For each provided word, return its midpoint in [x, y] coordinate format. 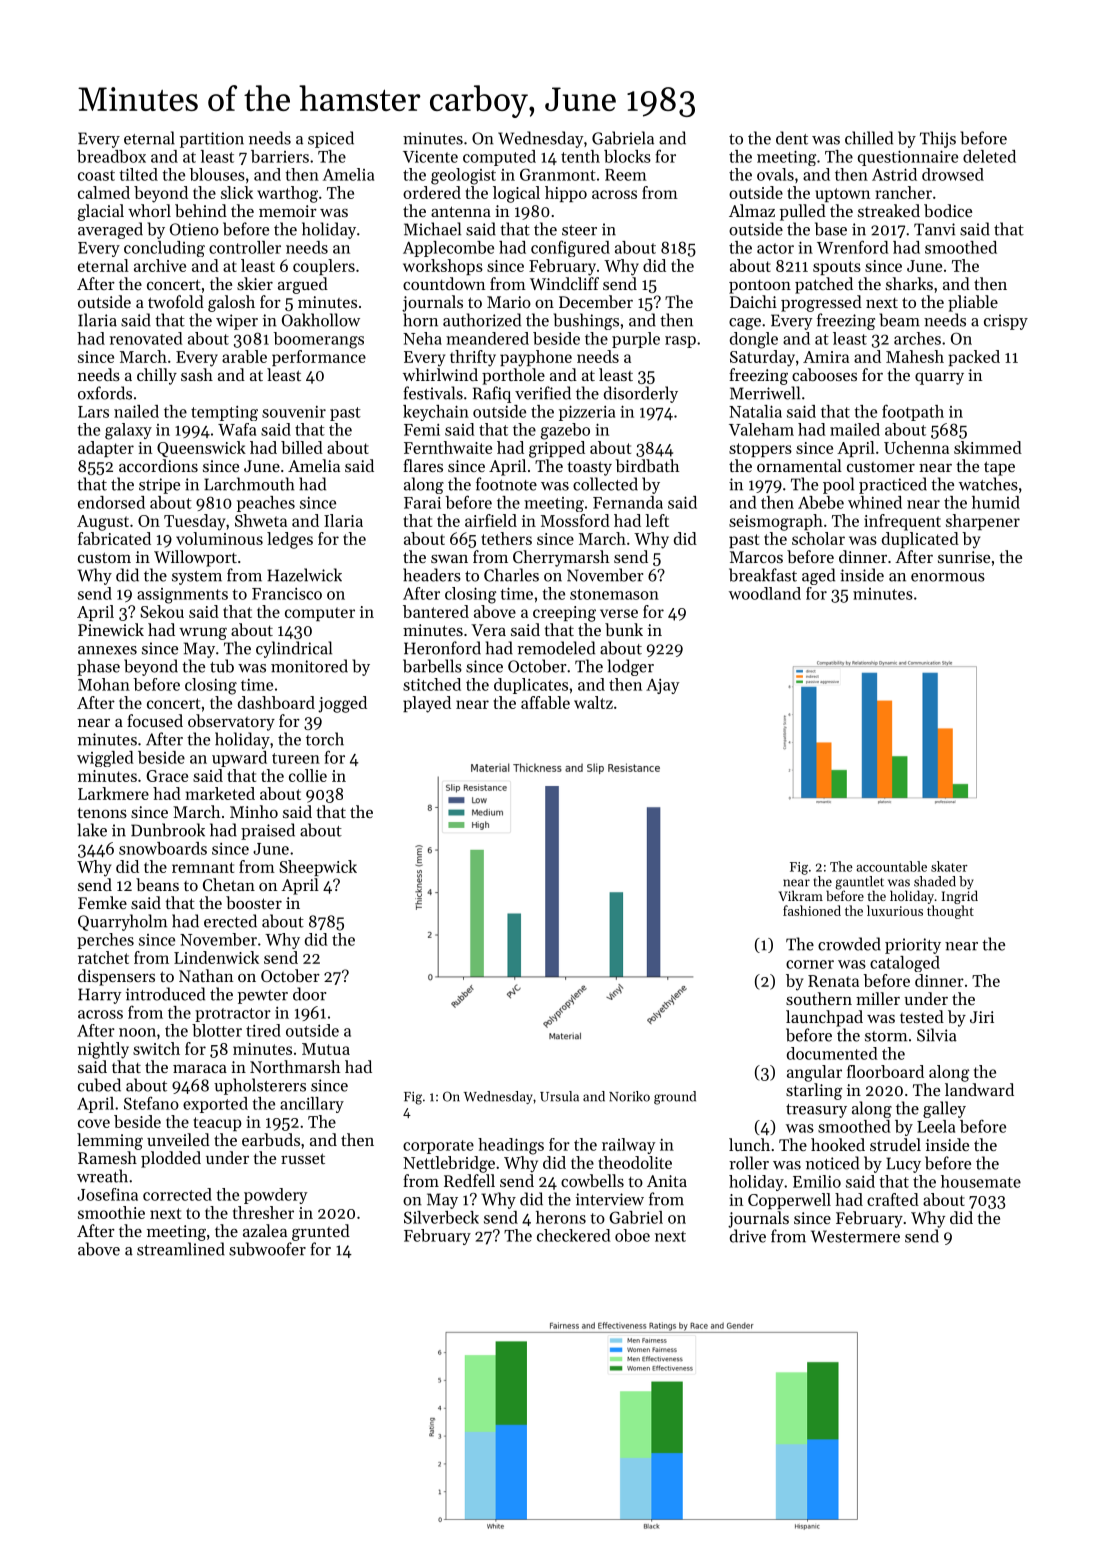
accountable [891, 866]
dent [792, 138]
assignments [182, 596]
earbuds [271, 1139]
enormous [948, 577]
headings [511, 1146]
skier [255, 283]
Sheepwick [318, 868]
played [427, 704]
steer [579, 230]
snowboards [163, 848]
